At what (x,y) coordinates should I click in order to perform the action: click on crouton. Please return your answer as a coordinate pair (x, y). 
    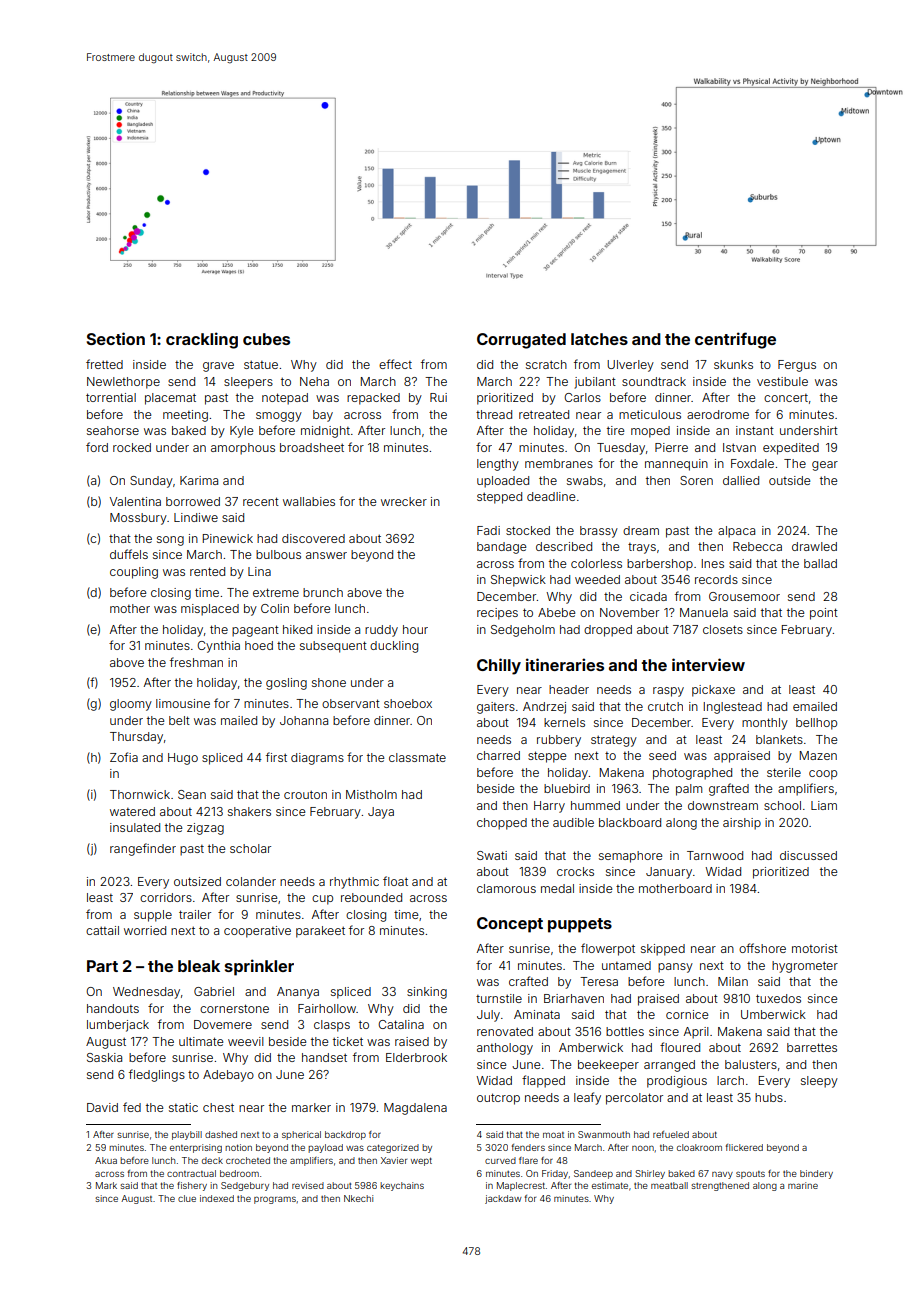
    Looking at the image, I should click on (305, 794).
